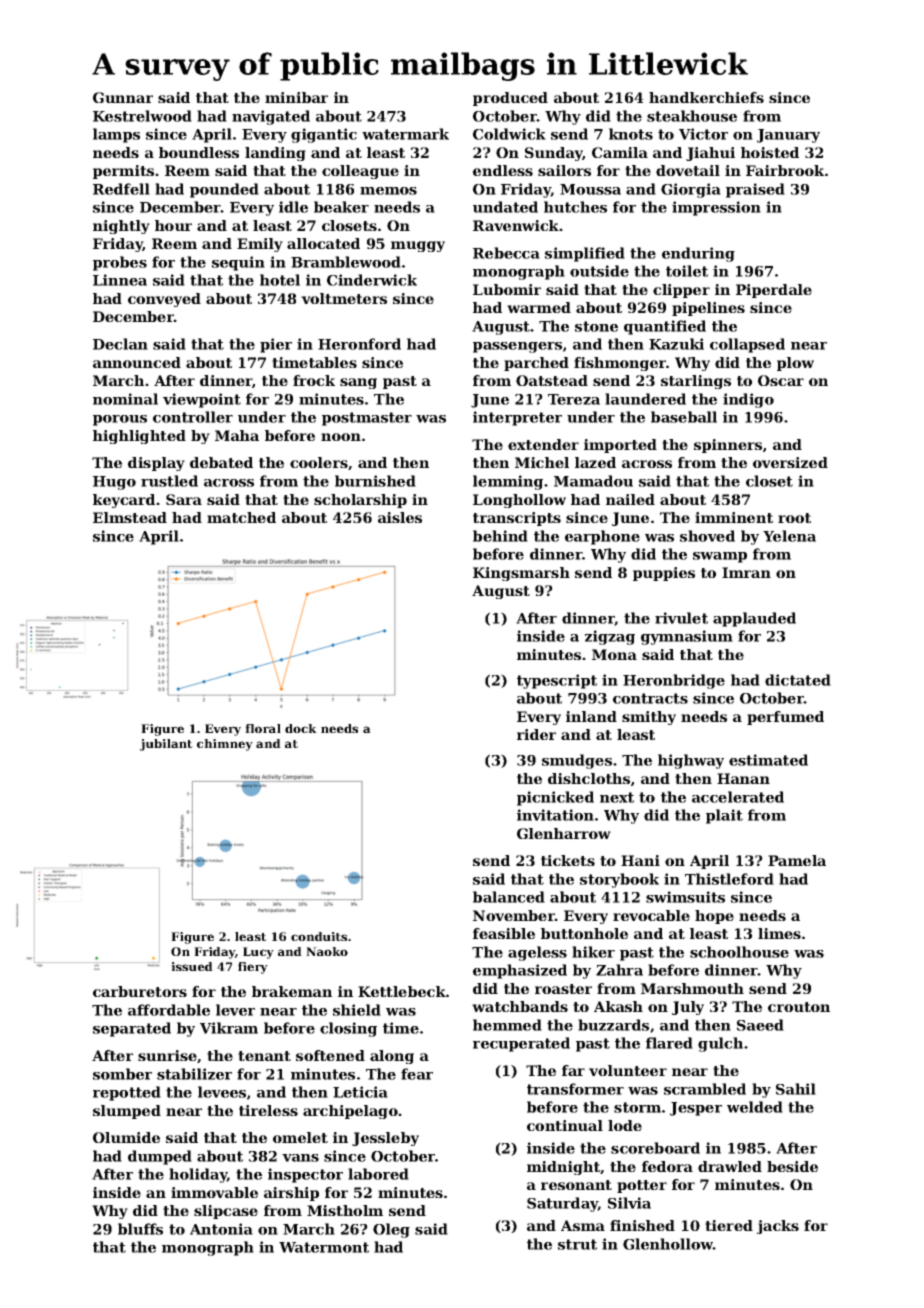  What do you see at coordinates (668, 1244) in the document?
I see `Glenhollow` at bounding box center [668, 1244].
